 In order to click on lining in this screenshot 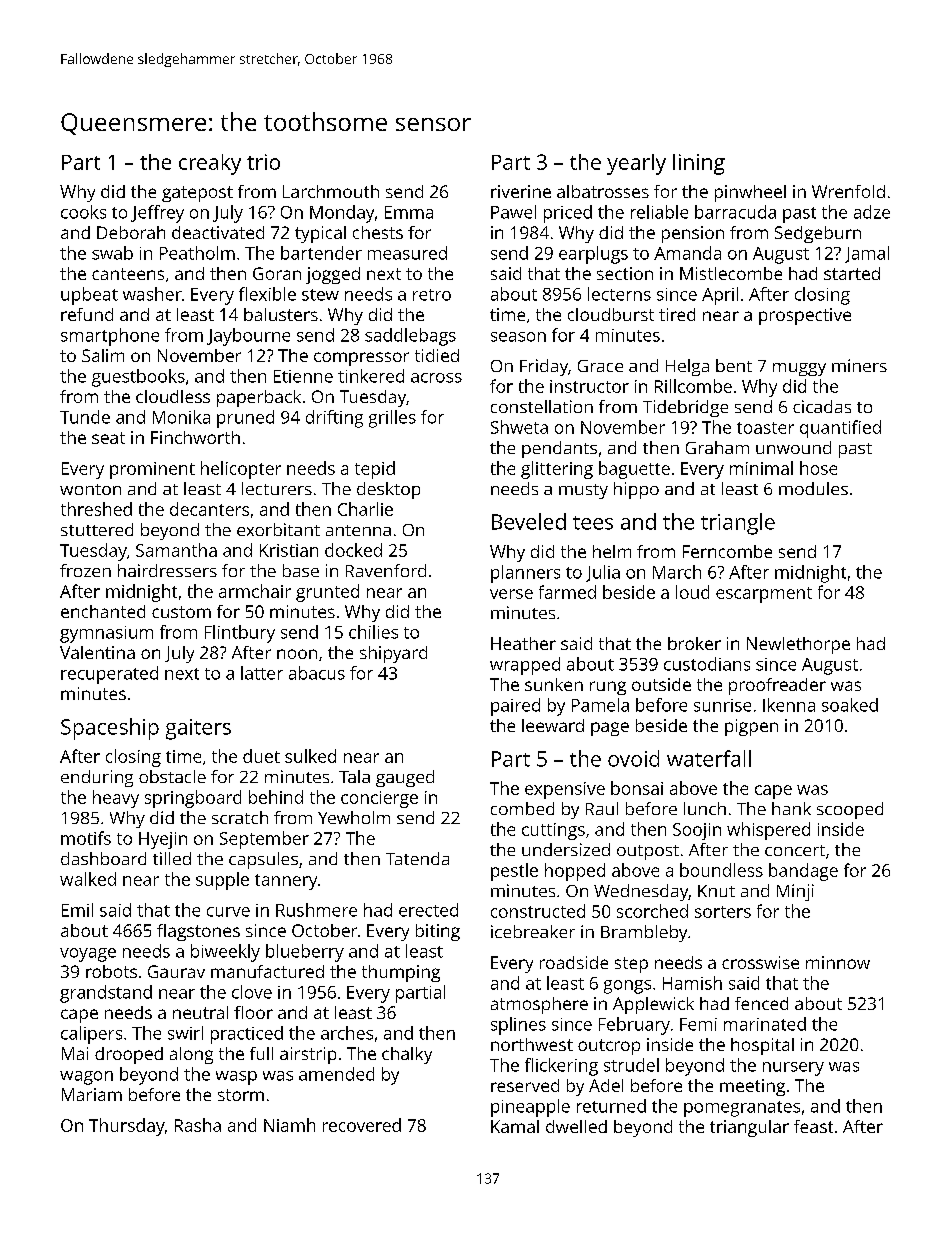, I will do `click(699, 164)`.
